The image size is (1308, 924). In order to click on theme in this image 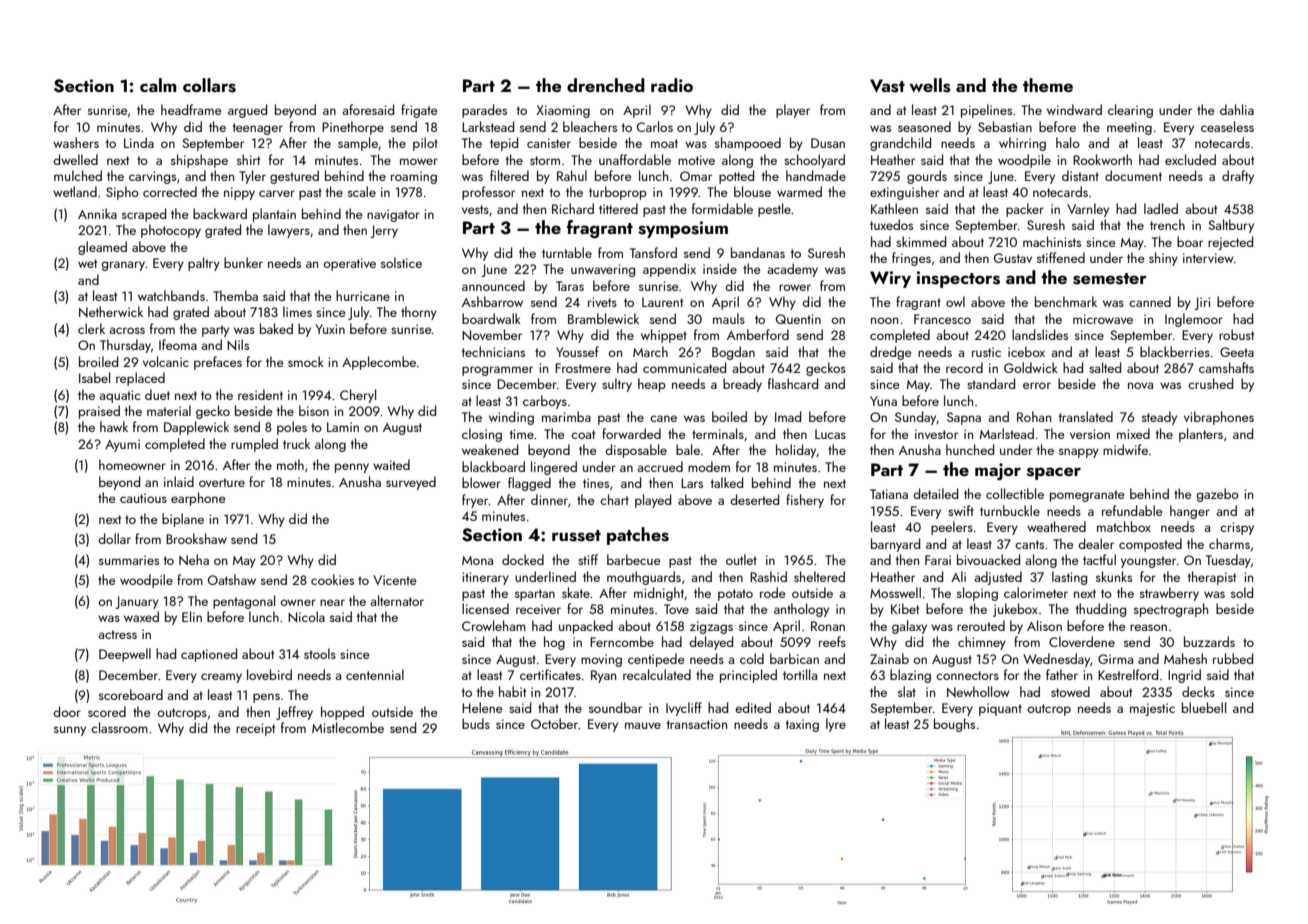, I will do `click(1048, 85)`.
